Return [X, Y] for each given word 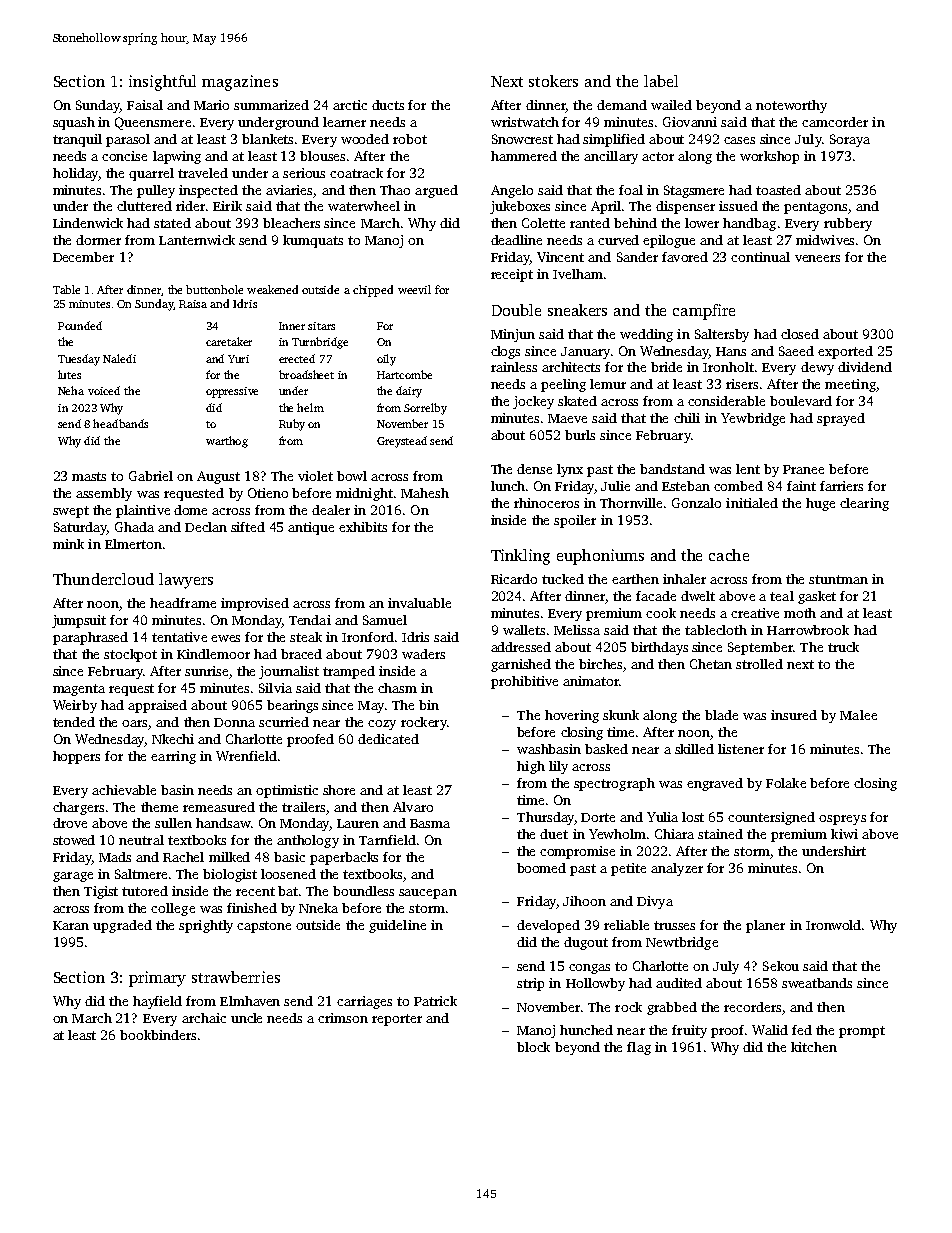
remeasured [219, 807]
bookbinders [158, 1035]
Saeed [796, 351]
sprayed [841, 419]
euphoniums [600, 557]
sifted [248, 527]
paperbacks [344, 858]
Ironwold [833, 925]
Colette [543, 223]
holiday [76, 174]
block [533, 1047]
